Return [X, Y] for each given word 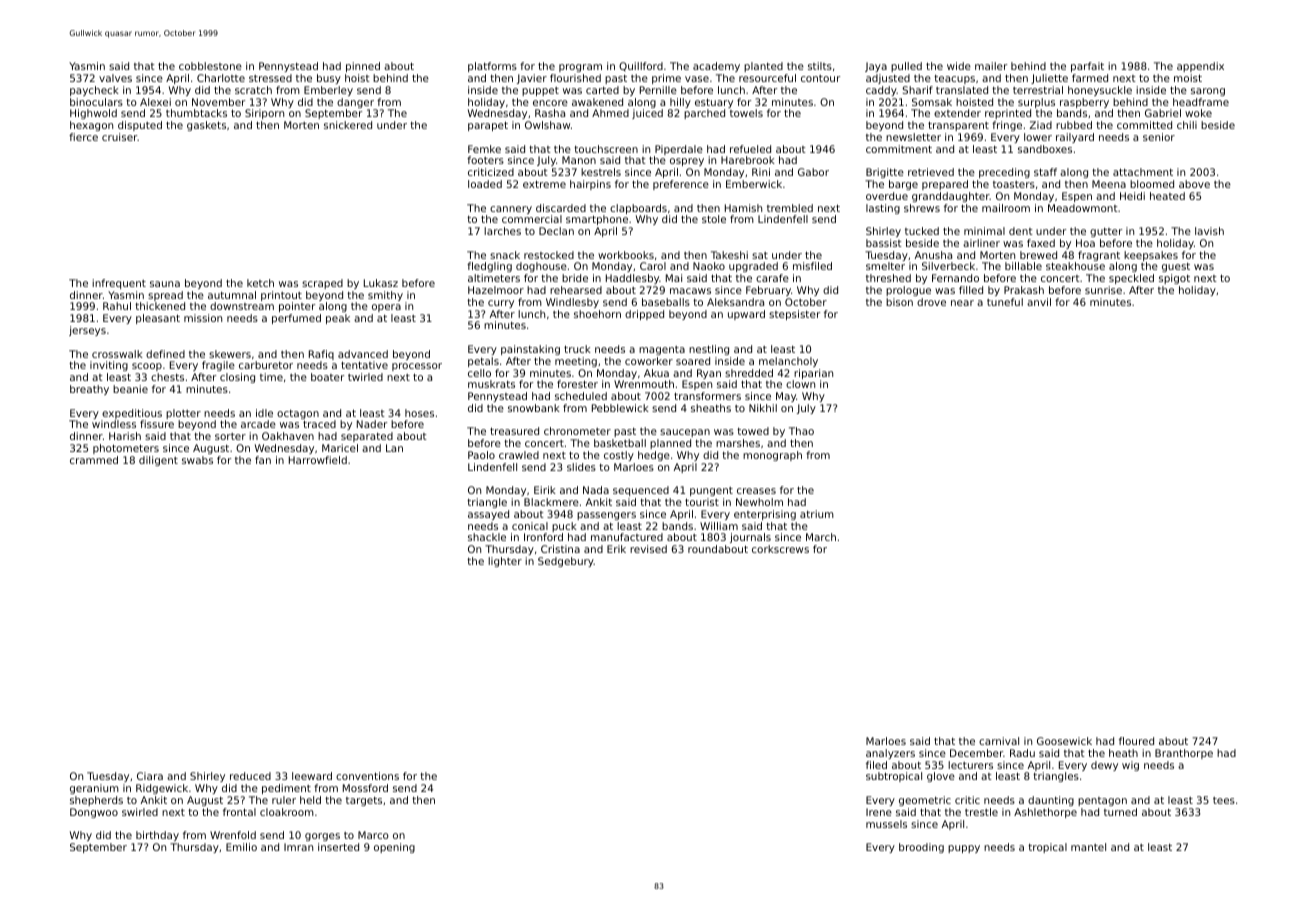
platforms [492, 67]
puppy [964, 849]
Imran [298, 847]
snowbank [534, 408]
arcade [258, 424]
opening [394, 848]
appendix [1200, 67]
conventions [367, 776]
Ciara [150, 776]
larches [502, 231]
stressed [270, 78]
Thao [801, 431]
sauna [165, 284]
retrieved [931, 172]
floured [1136, 741]
